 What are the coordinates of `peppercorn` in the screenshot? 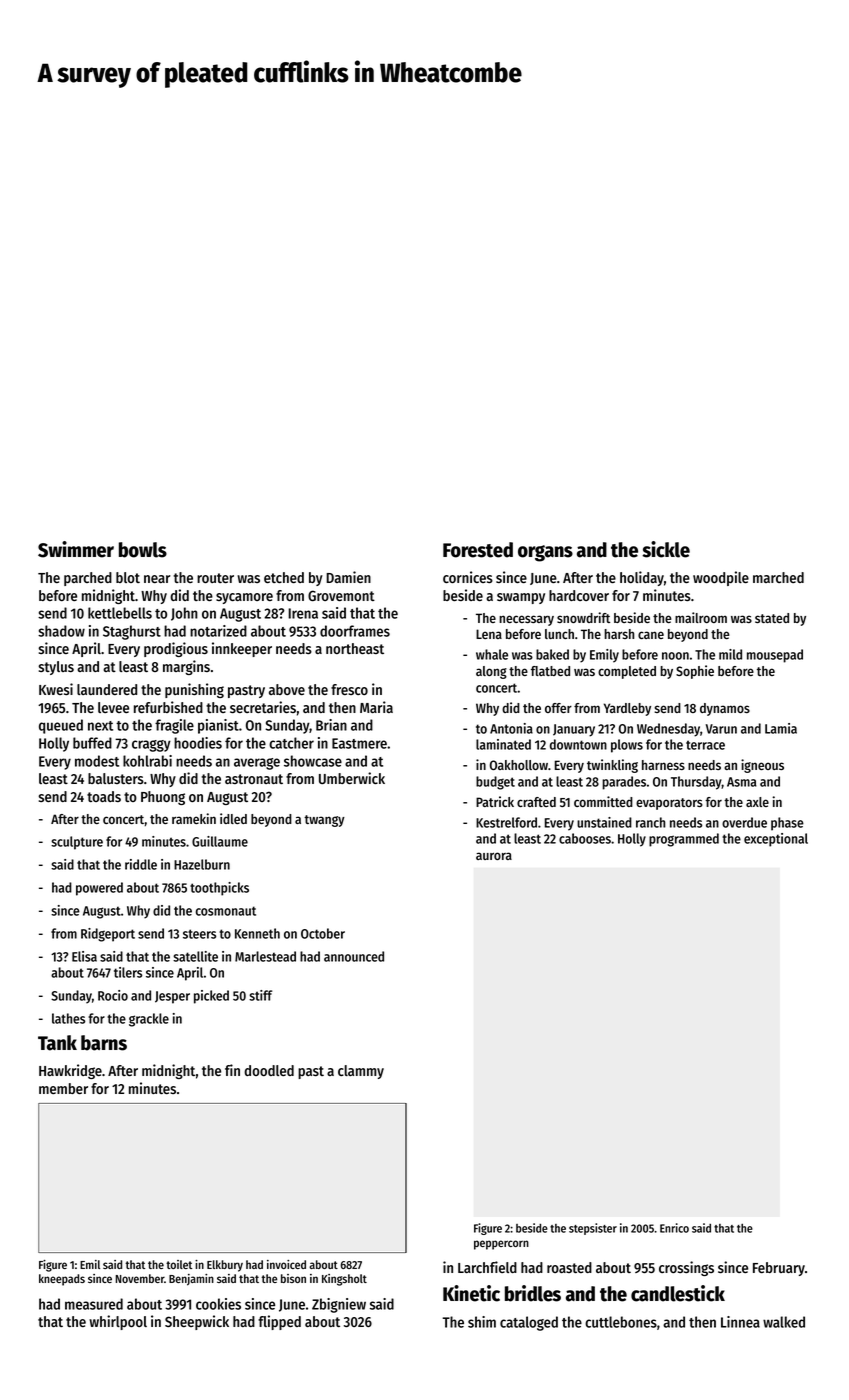 It's located at (501, 1245).
